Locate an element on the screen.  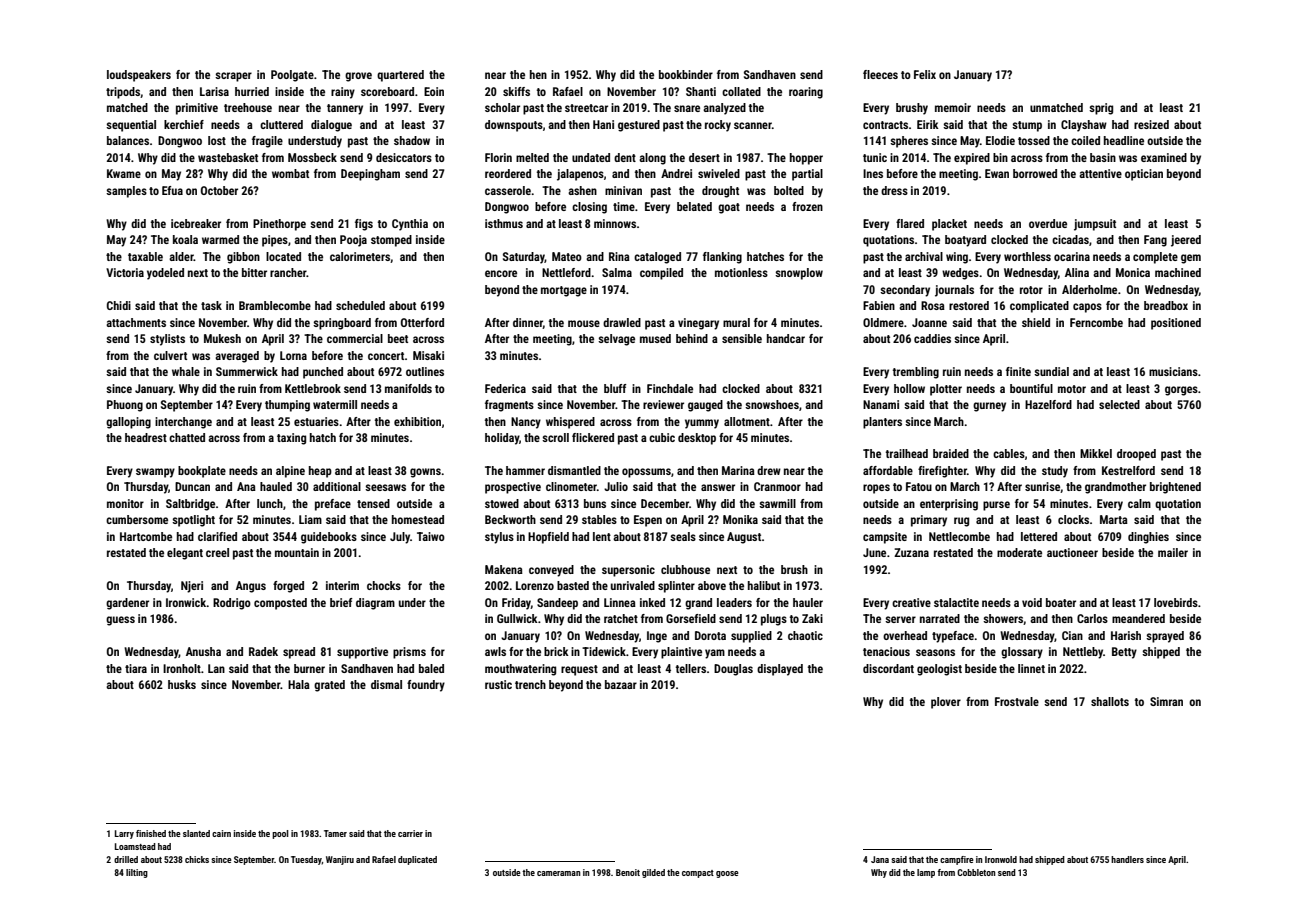
snowplow is located at coordinates (799, 274).
